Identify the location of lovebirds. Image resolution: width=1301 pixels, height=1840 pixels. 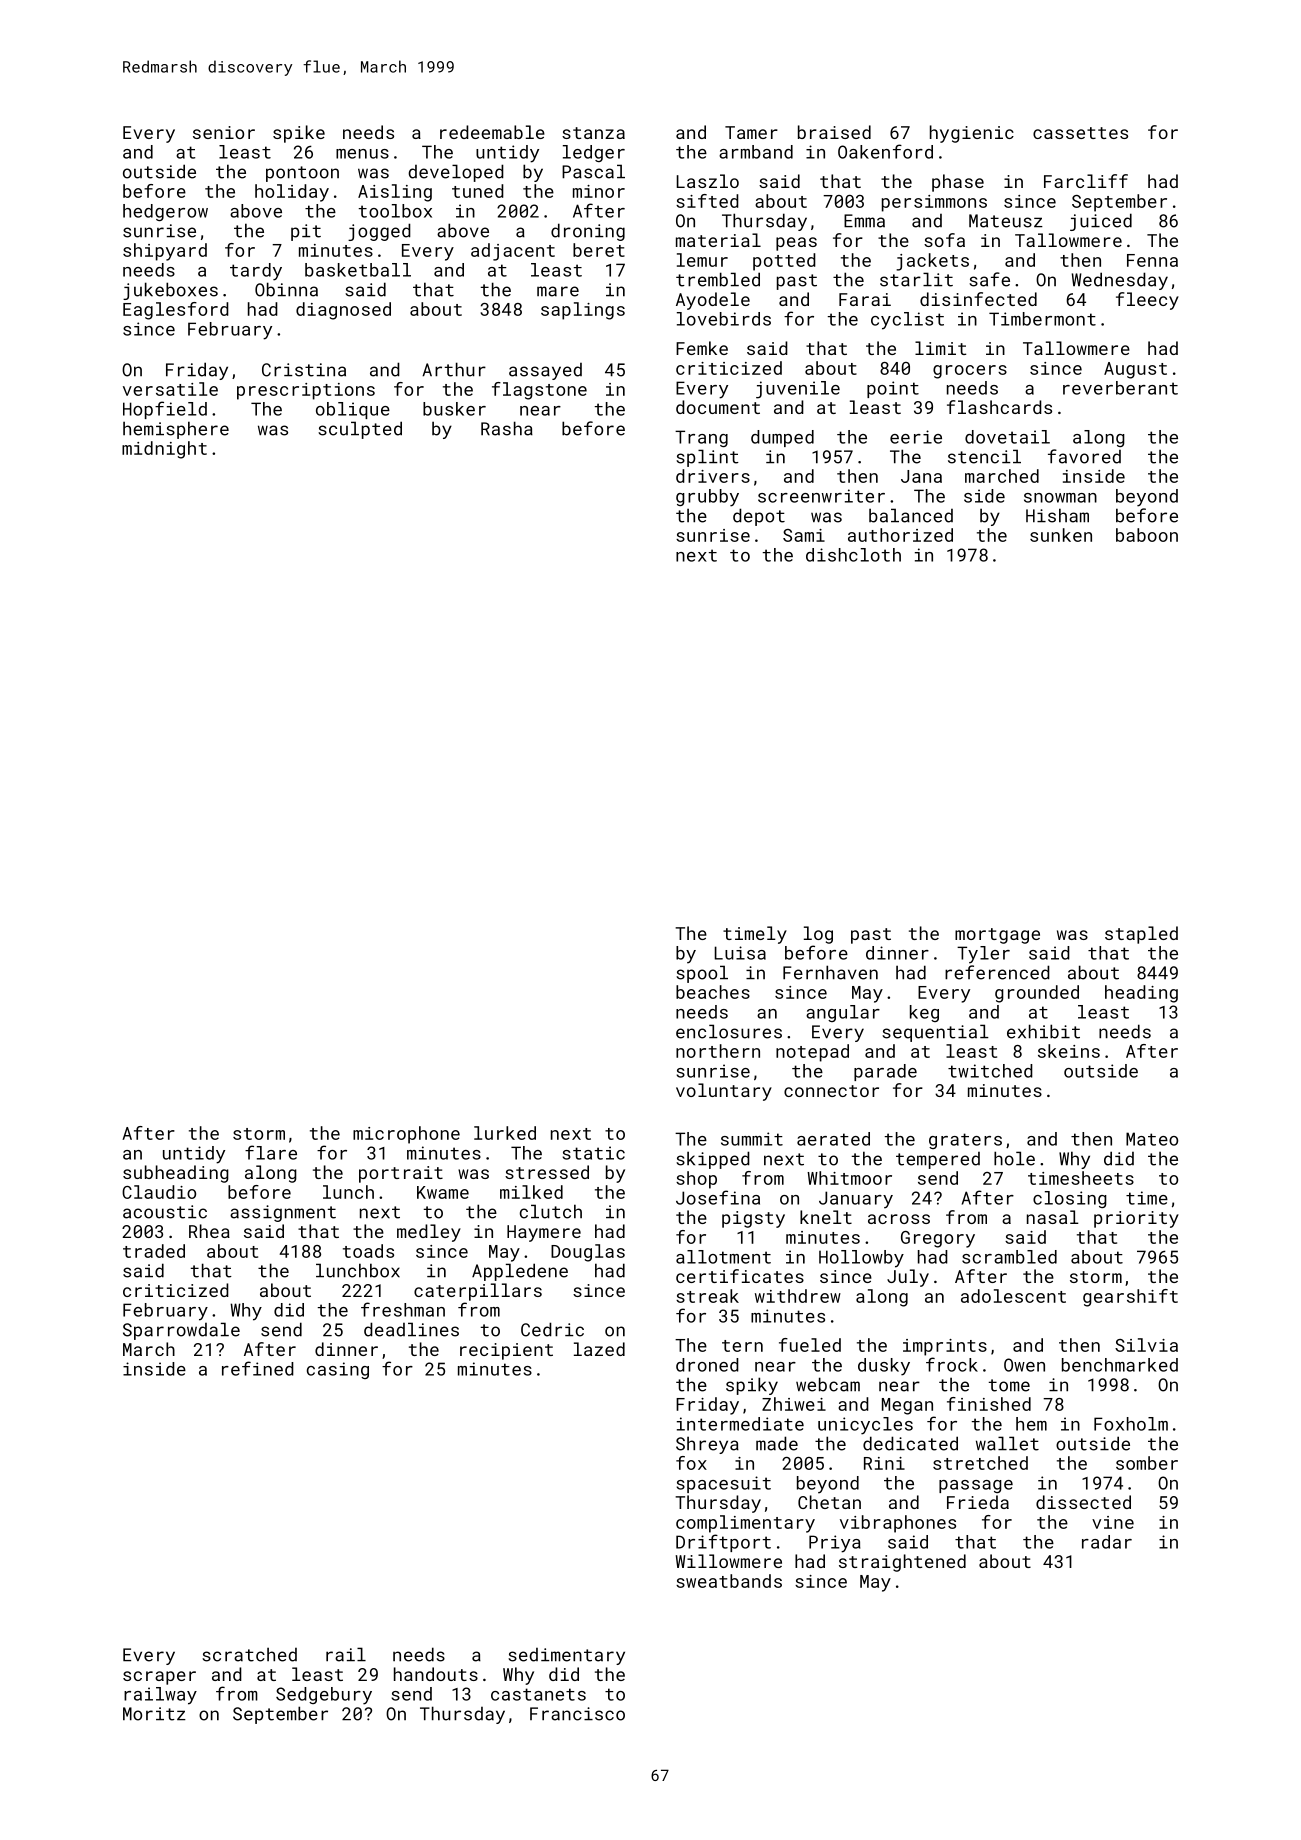
(724, 319).
